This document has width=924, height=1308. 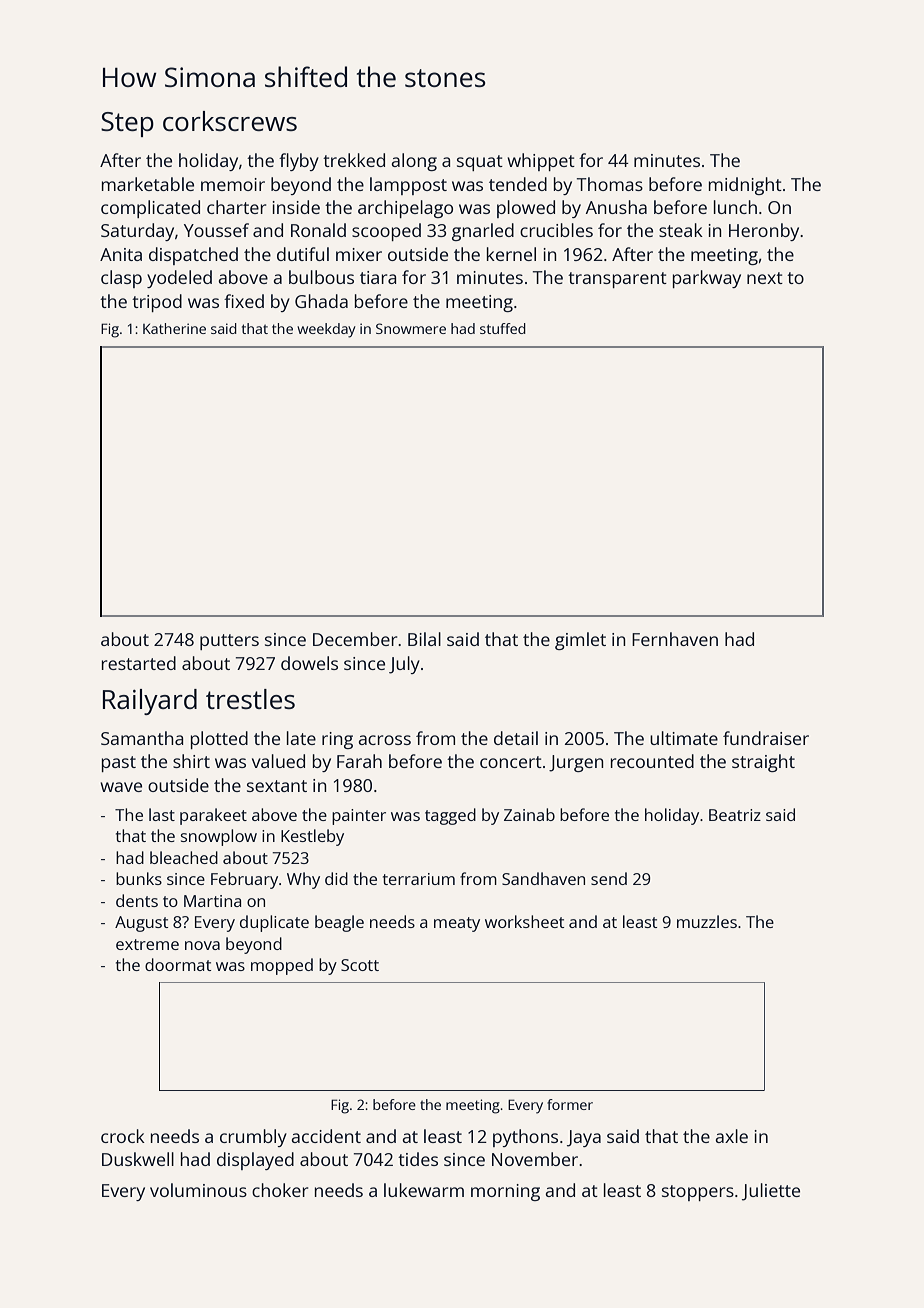 What do you see at coordinates (541, 162) in the document?
I see `whippet` at bounding box center [541, 162].
